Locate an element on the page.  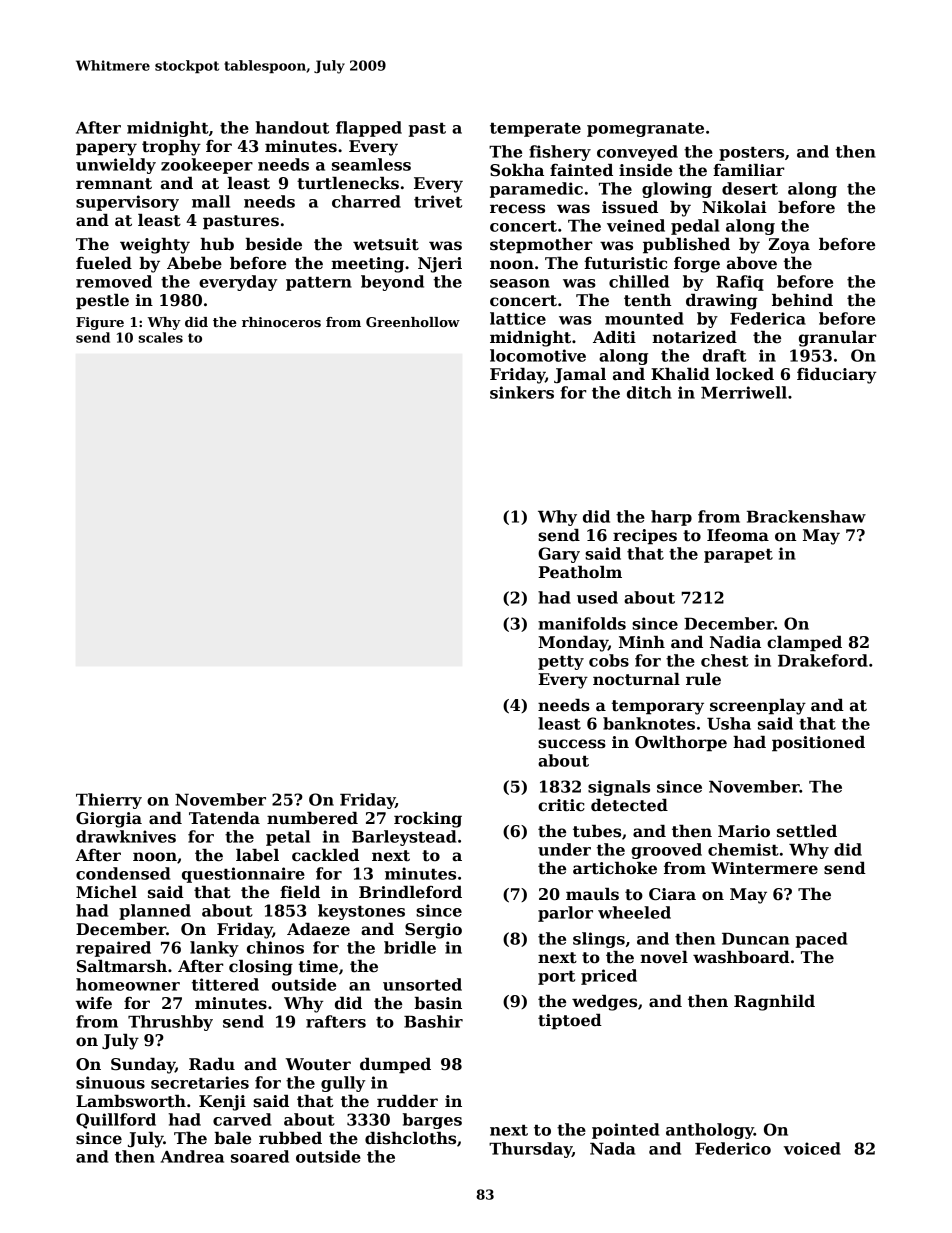
Drakeford is located at coordinates (823, 660).
